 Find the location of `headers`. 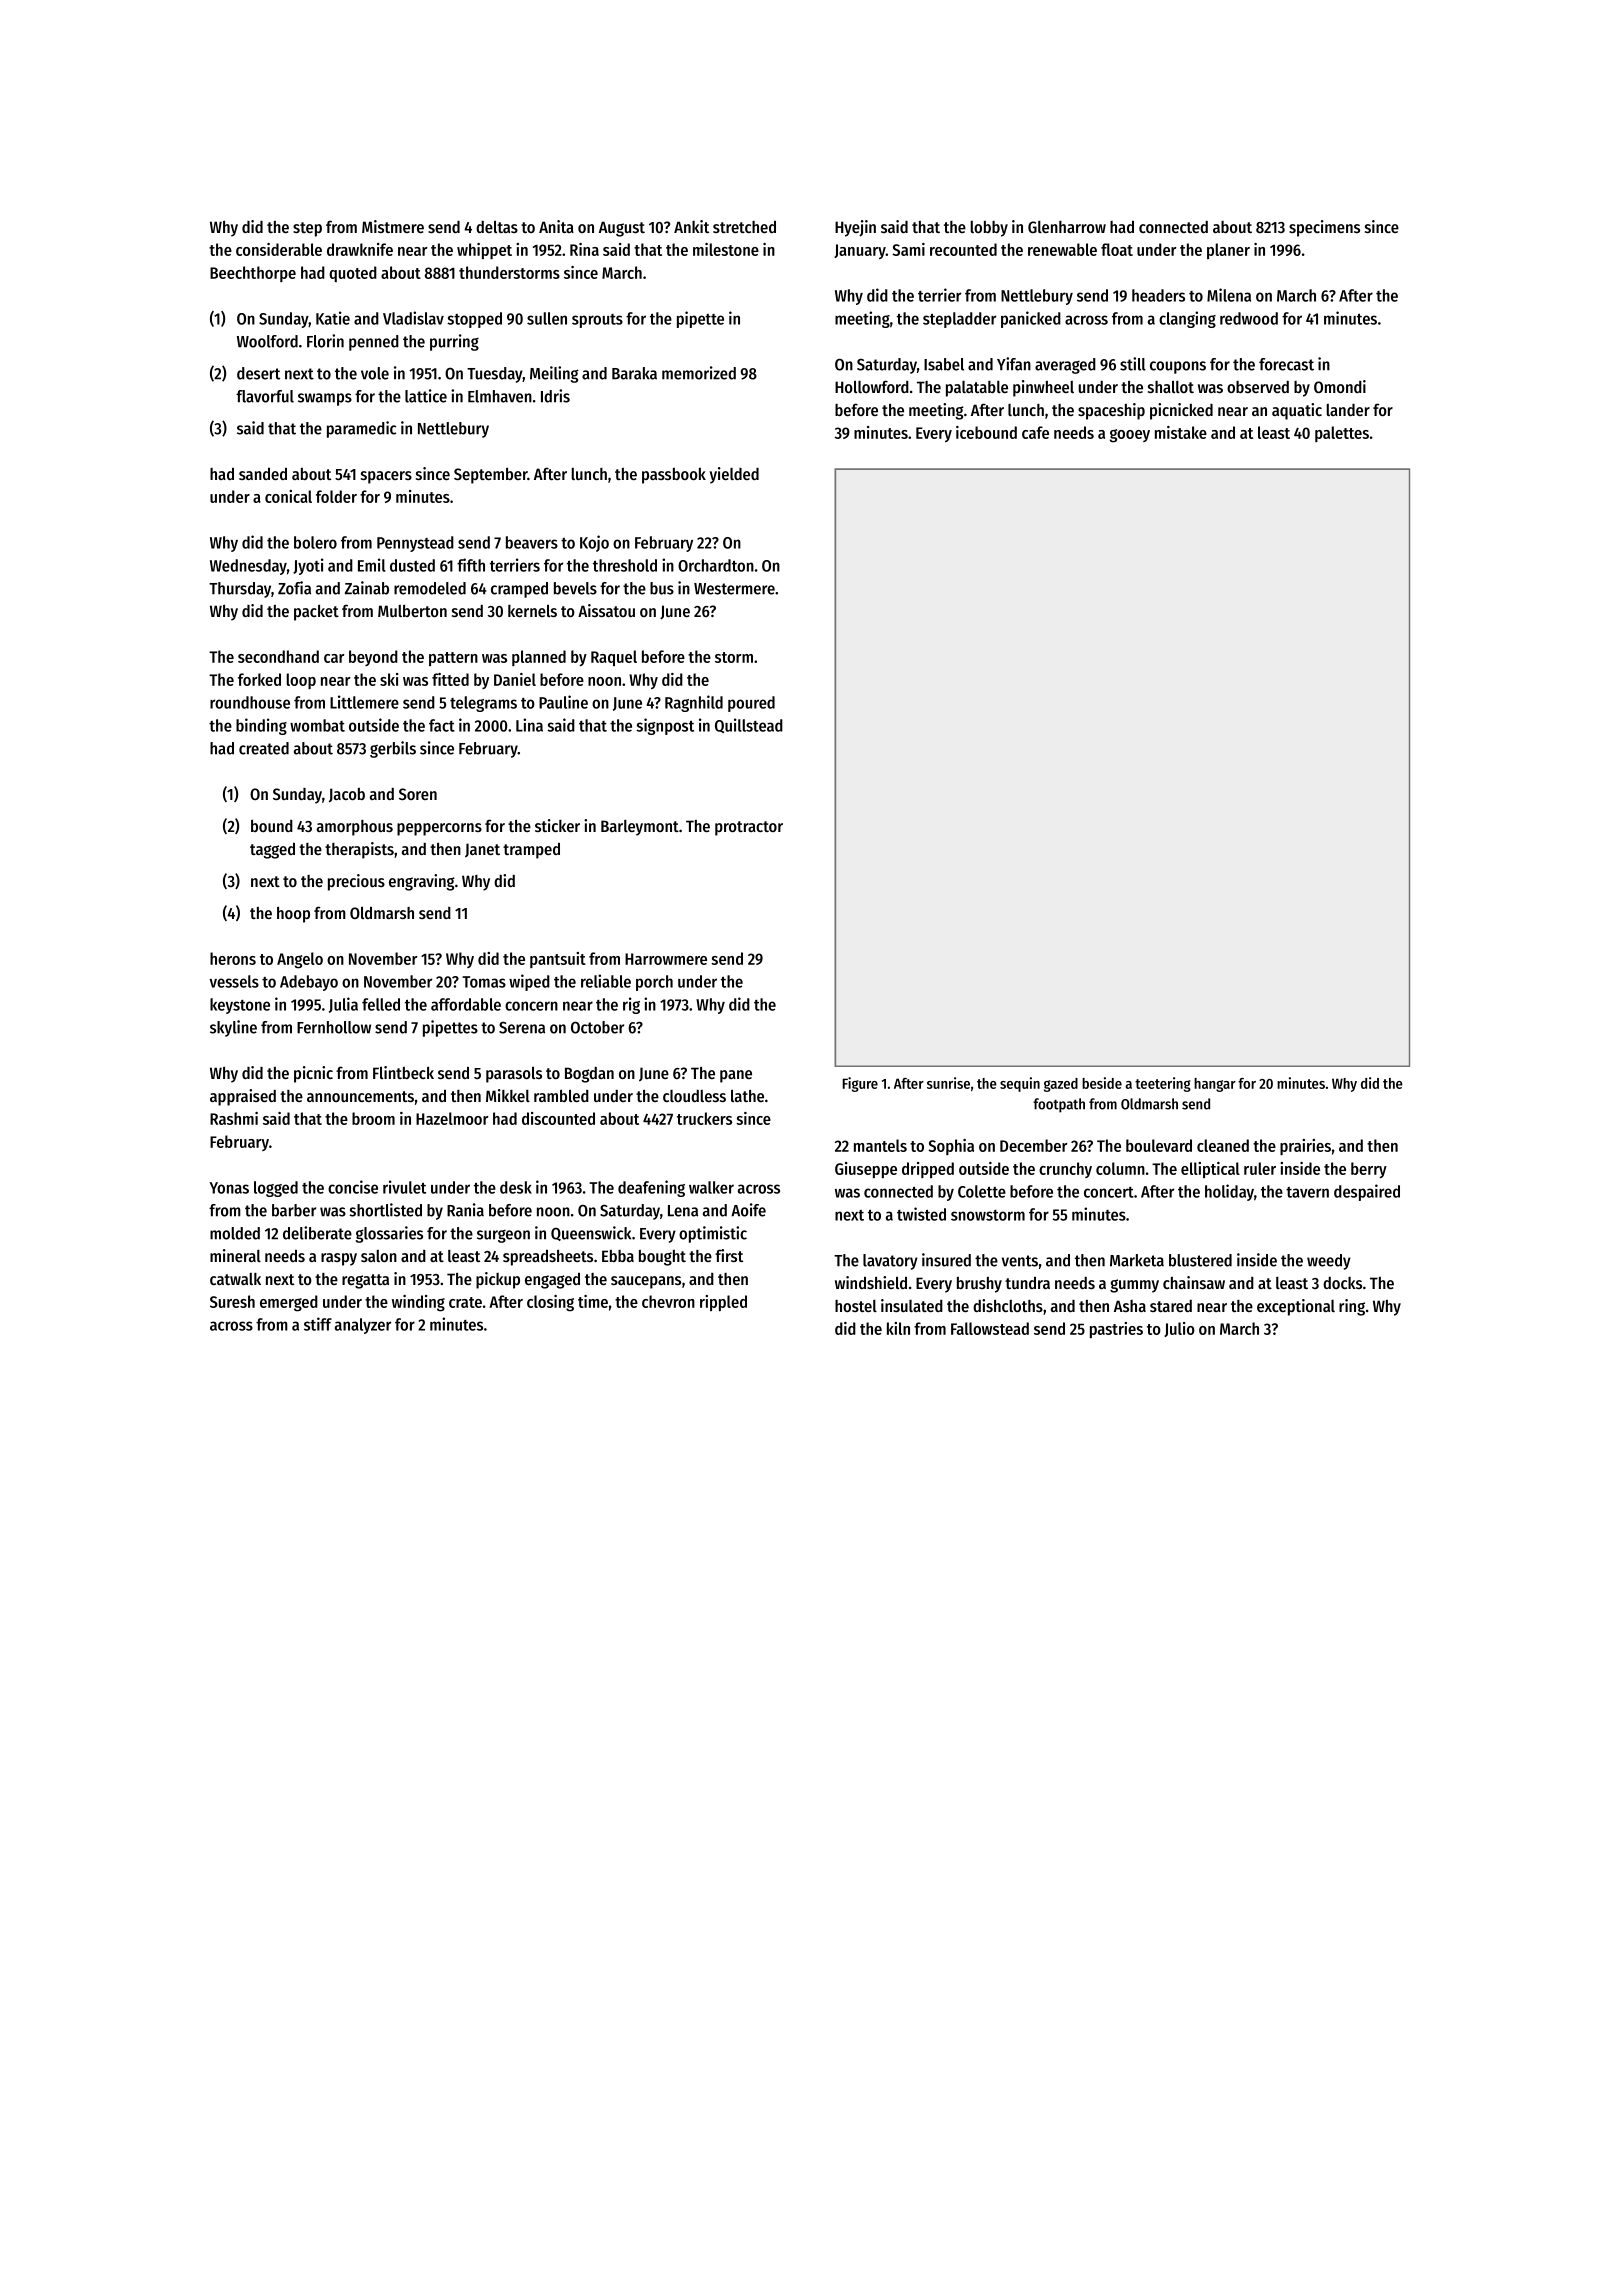

headers is located at coordinates (1158, 295).
